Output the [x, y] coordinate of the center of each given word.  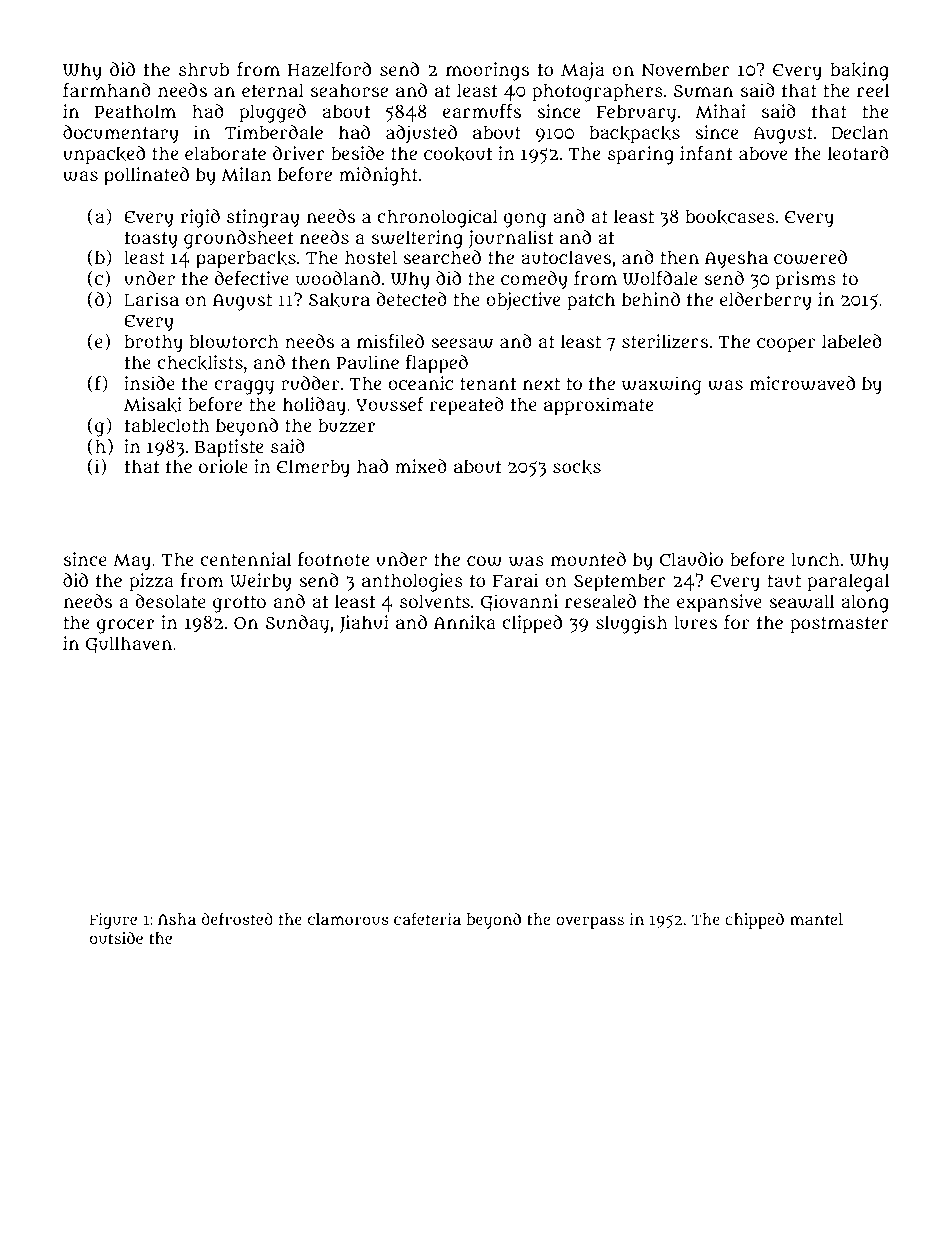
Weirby [261, 582]
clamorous [348, 919]
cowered [810, 257]
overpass [590, 922]
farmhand [107, 90]
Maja [583, 71]
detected [411, 299]
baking [859, 71]
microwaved [802, 383]
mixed [421, 466]
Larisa [151, 299]
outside [116, 938]
